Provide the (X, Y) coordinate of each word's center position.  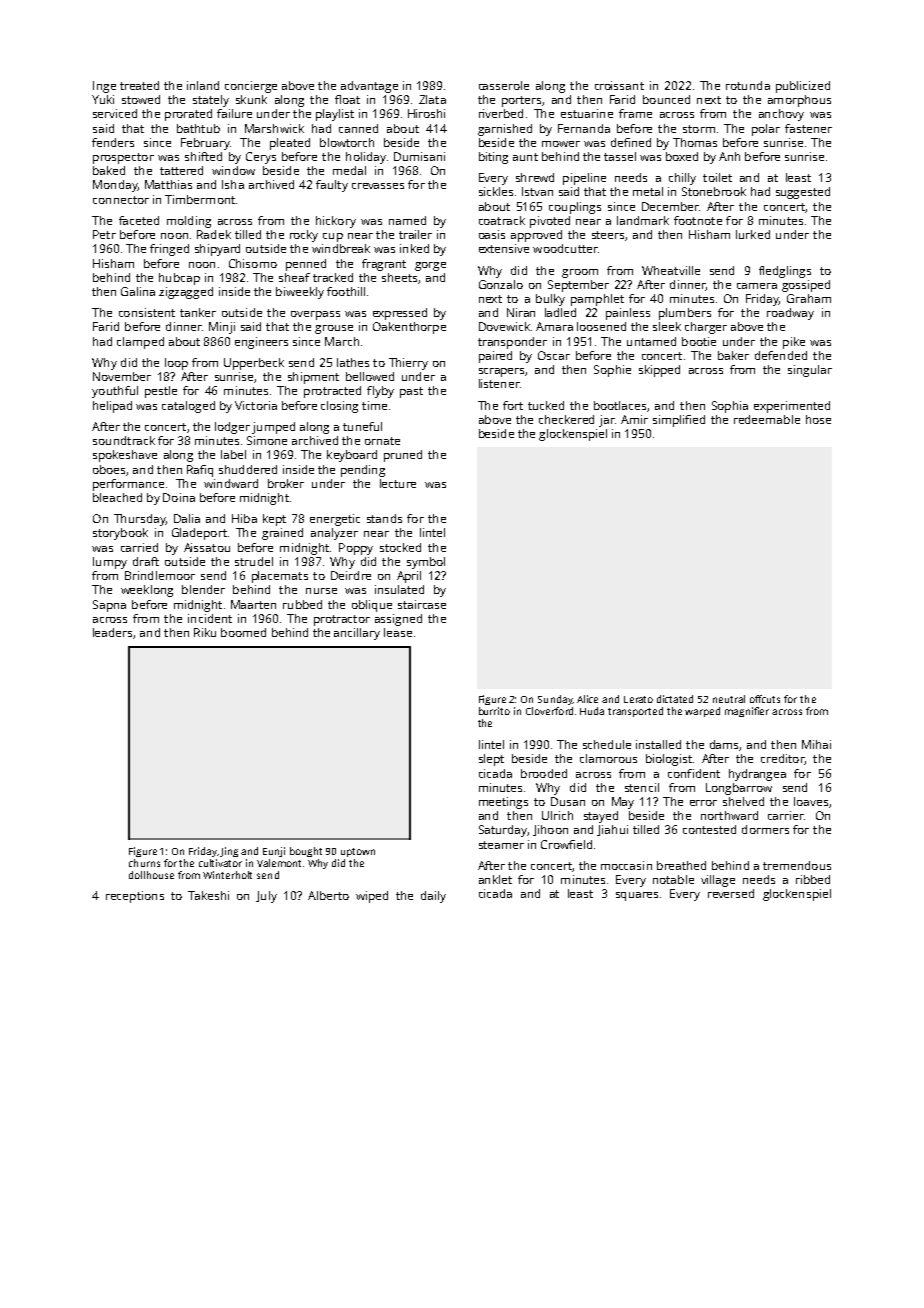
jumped (273, 428)
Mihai (816, 744)
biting (493, 158)
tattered (181, 170)
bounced (666, 99)
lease (398, 632)
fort (513, 405)
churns (144, 863)
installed (658, 744)
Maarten (253, 604)
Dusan (568, 801)
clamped (140, 343)
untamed (651, 341)
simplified (679, 421)
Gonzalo (501, 284)
